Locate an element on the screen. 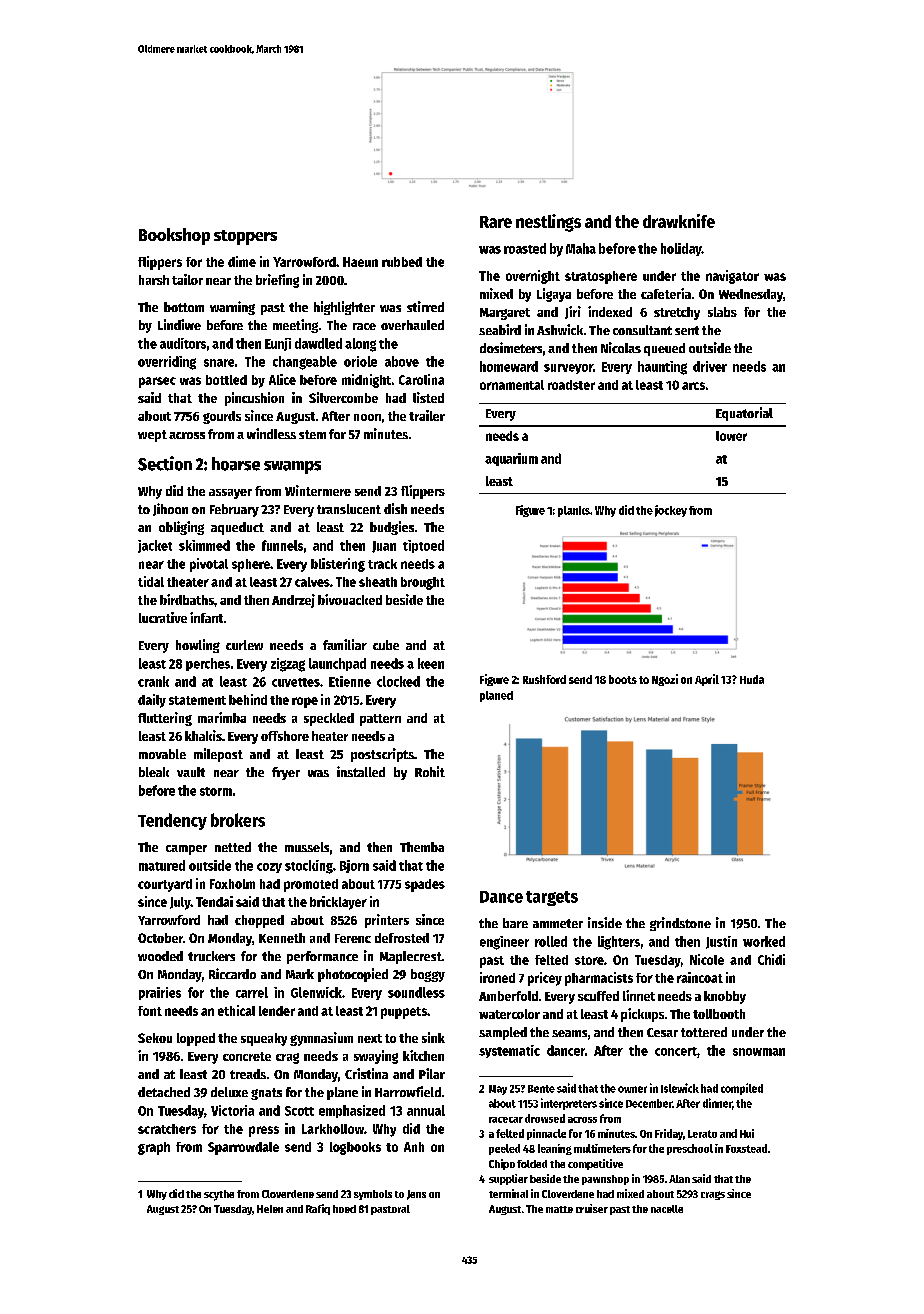 This screenshot has width=924, height=1314. overriding is located at coordinates (167, 363).
